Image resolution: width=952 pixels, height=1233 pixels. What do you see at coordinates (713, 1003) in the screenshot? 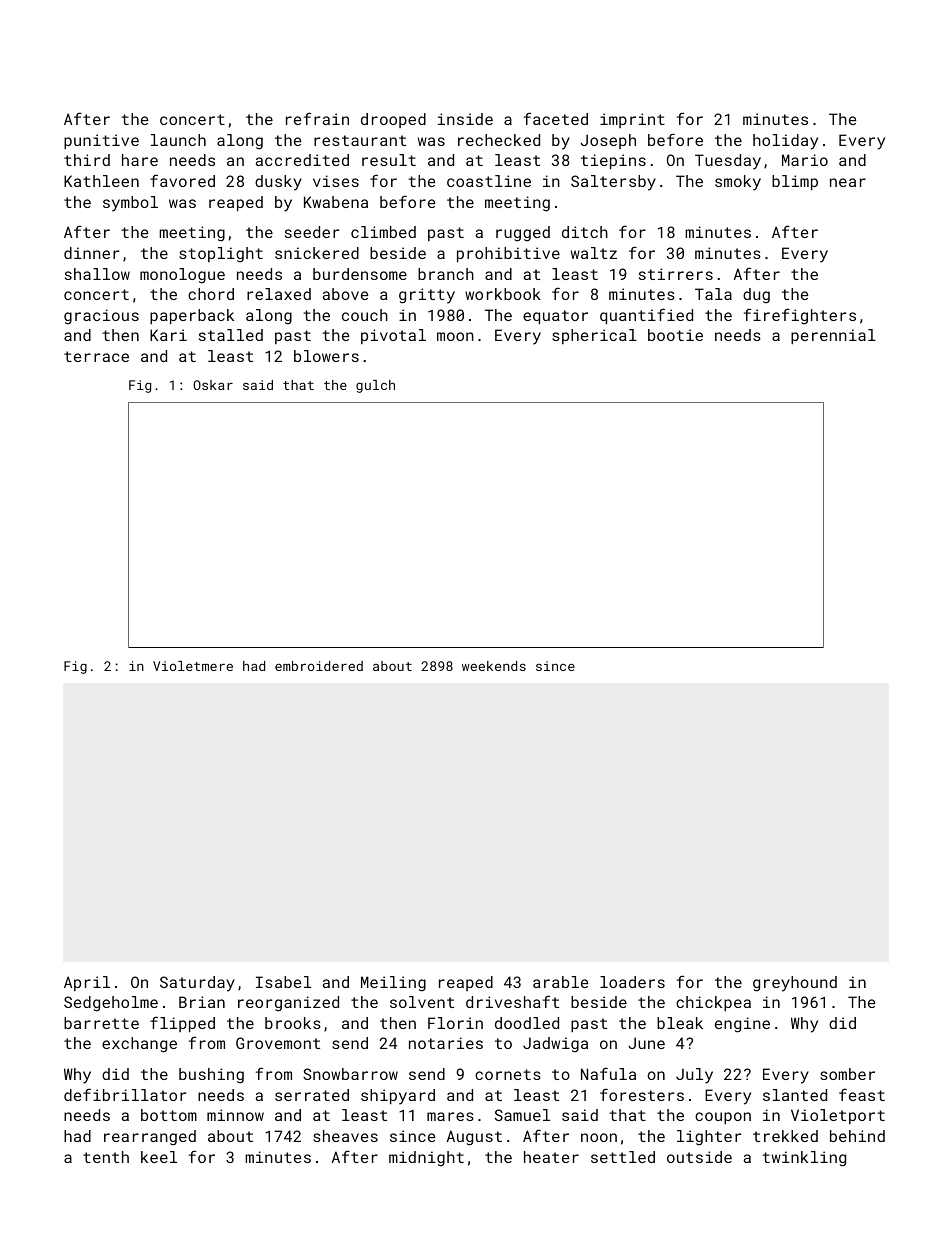
I see `chickpea` at bounding box center [713, 1003].
